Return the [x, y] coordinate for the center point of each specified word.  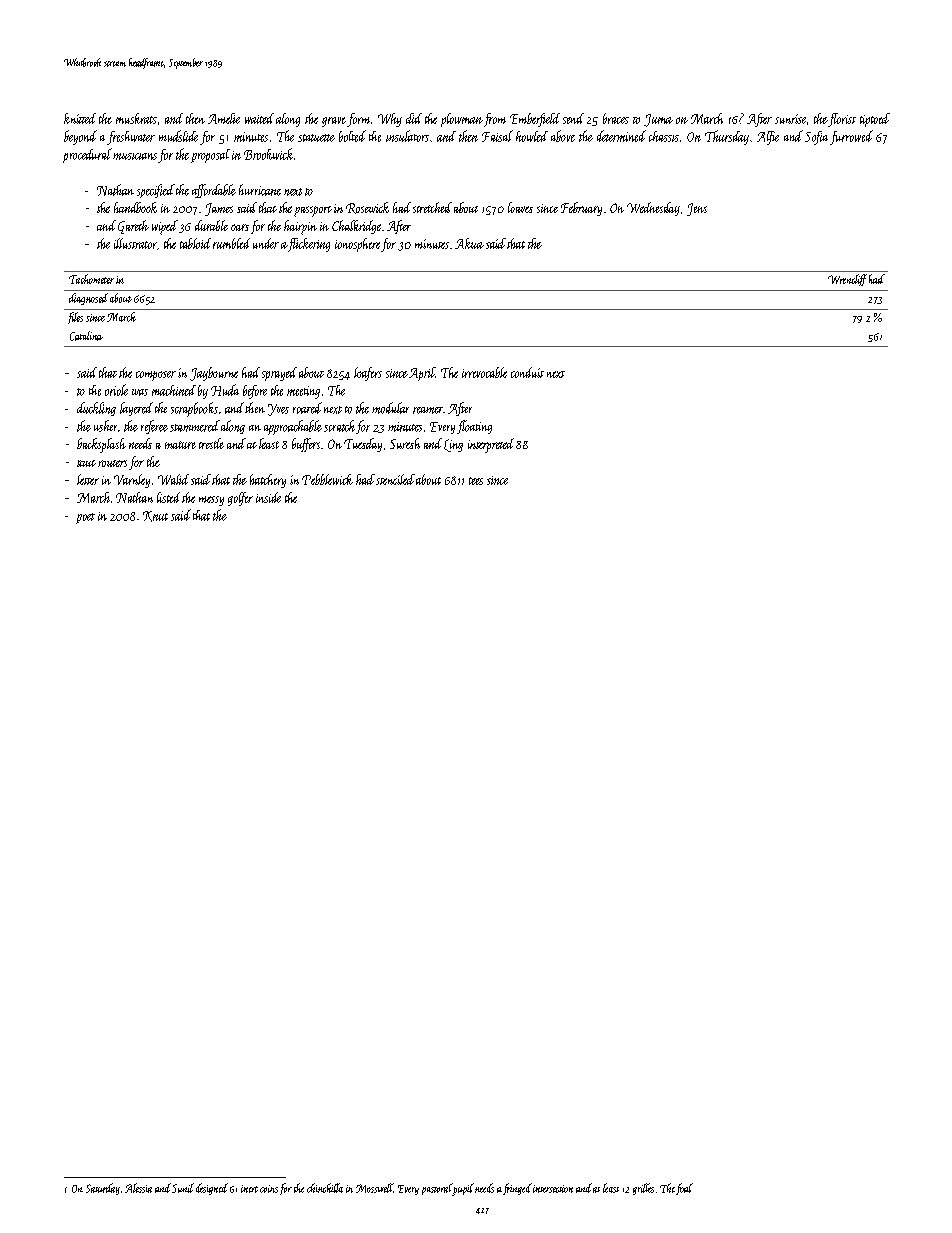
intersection [553, 1189]
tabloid [195, 243]
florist [842, 120]
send [573, 118]
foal [684, 1189]
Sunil [183, 1188]
